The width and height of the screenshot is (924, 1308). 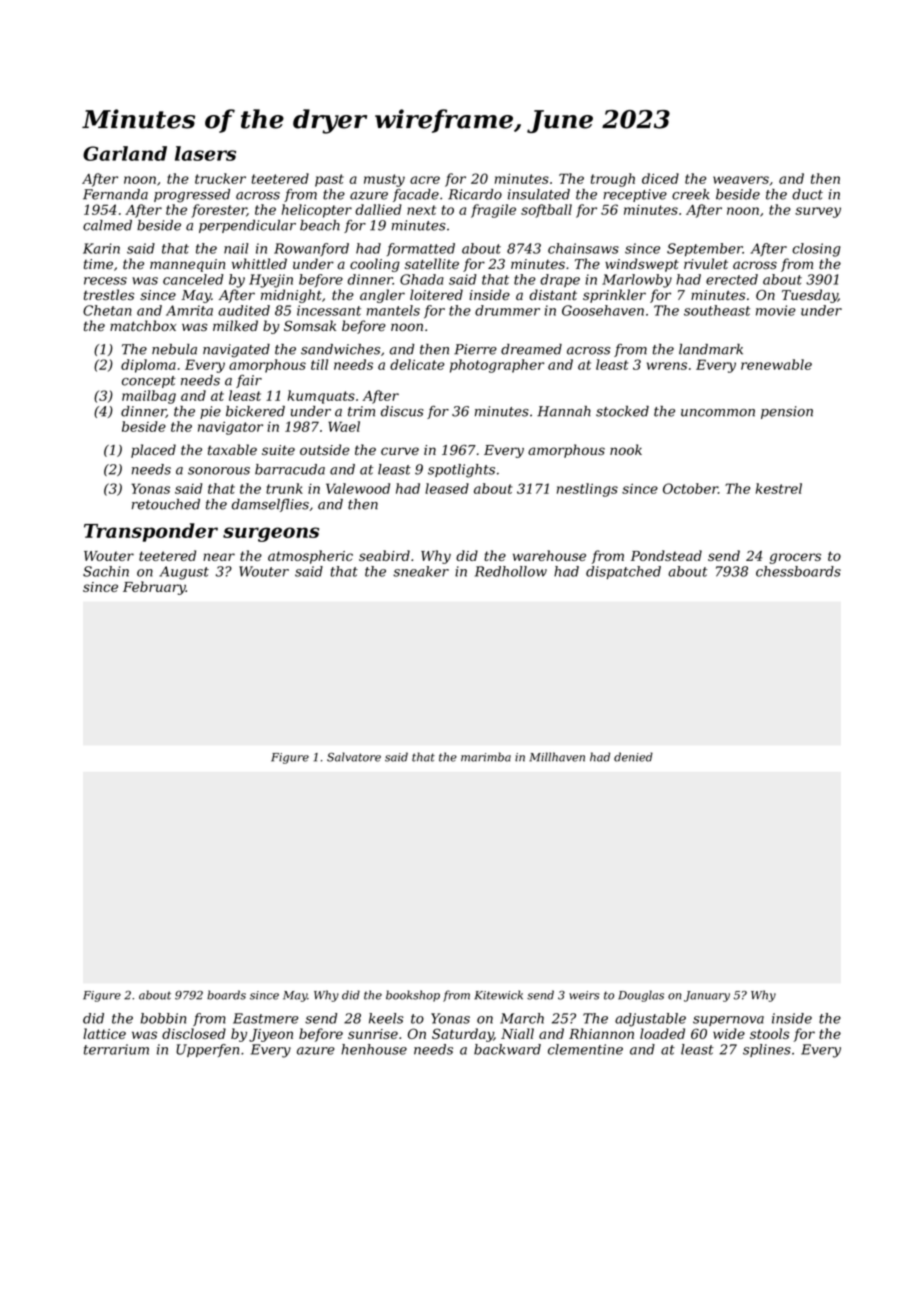 I want to click on bookshop, so click(x=413, y=996).
